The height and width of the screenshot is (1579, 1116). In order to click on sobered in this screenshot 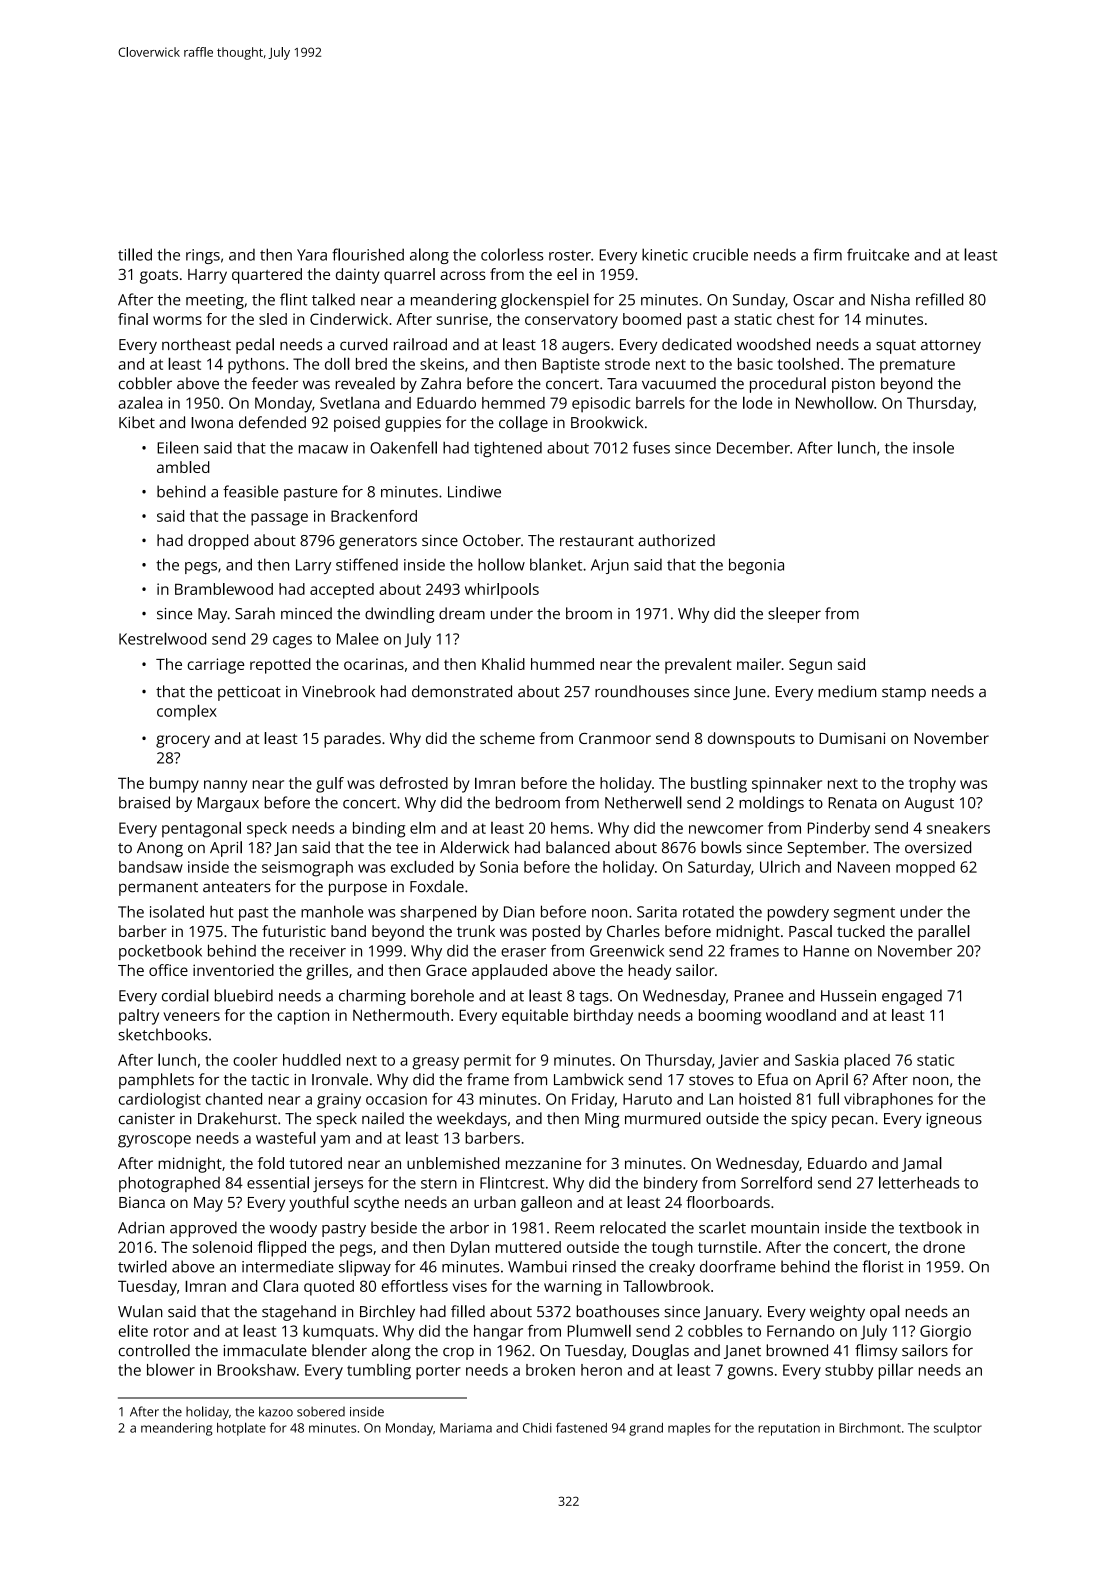, I will do `click(321, 1411)`.
